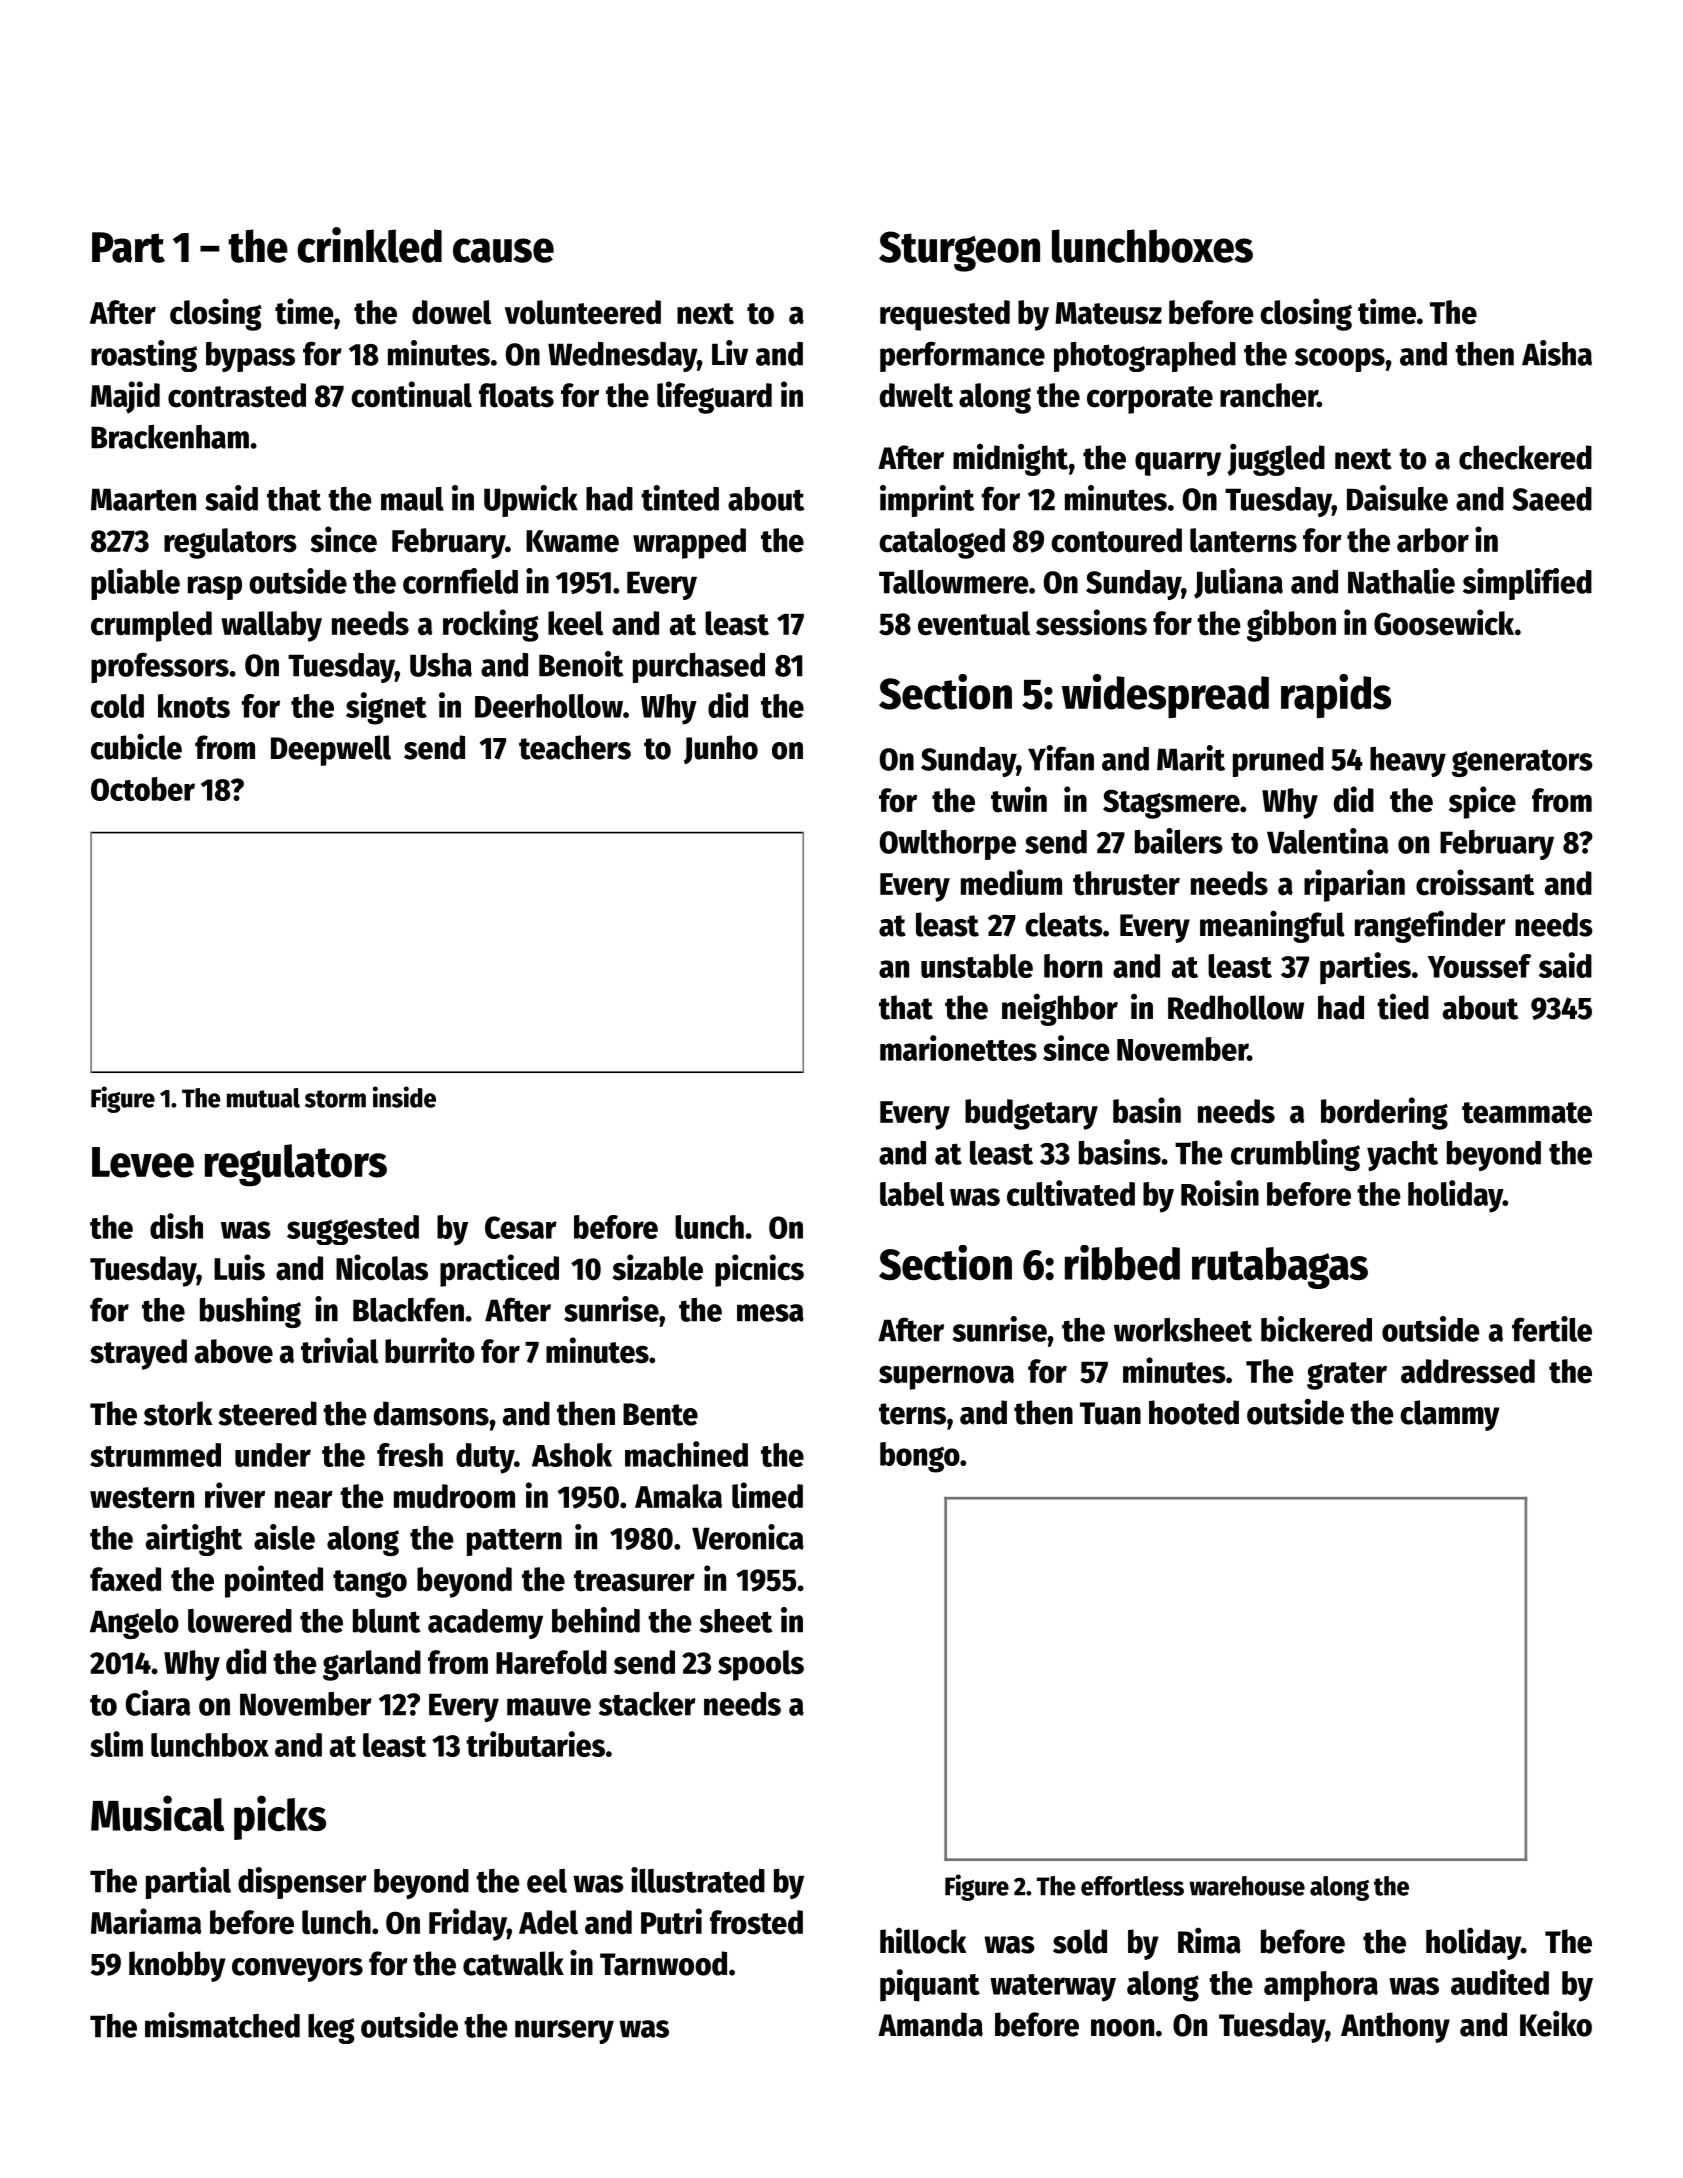  I want to click on maul, so click(412, 499).
